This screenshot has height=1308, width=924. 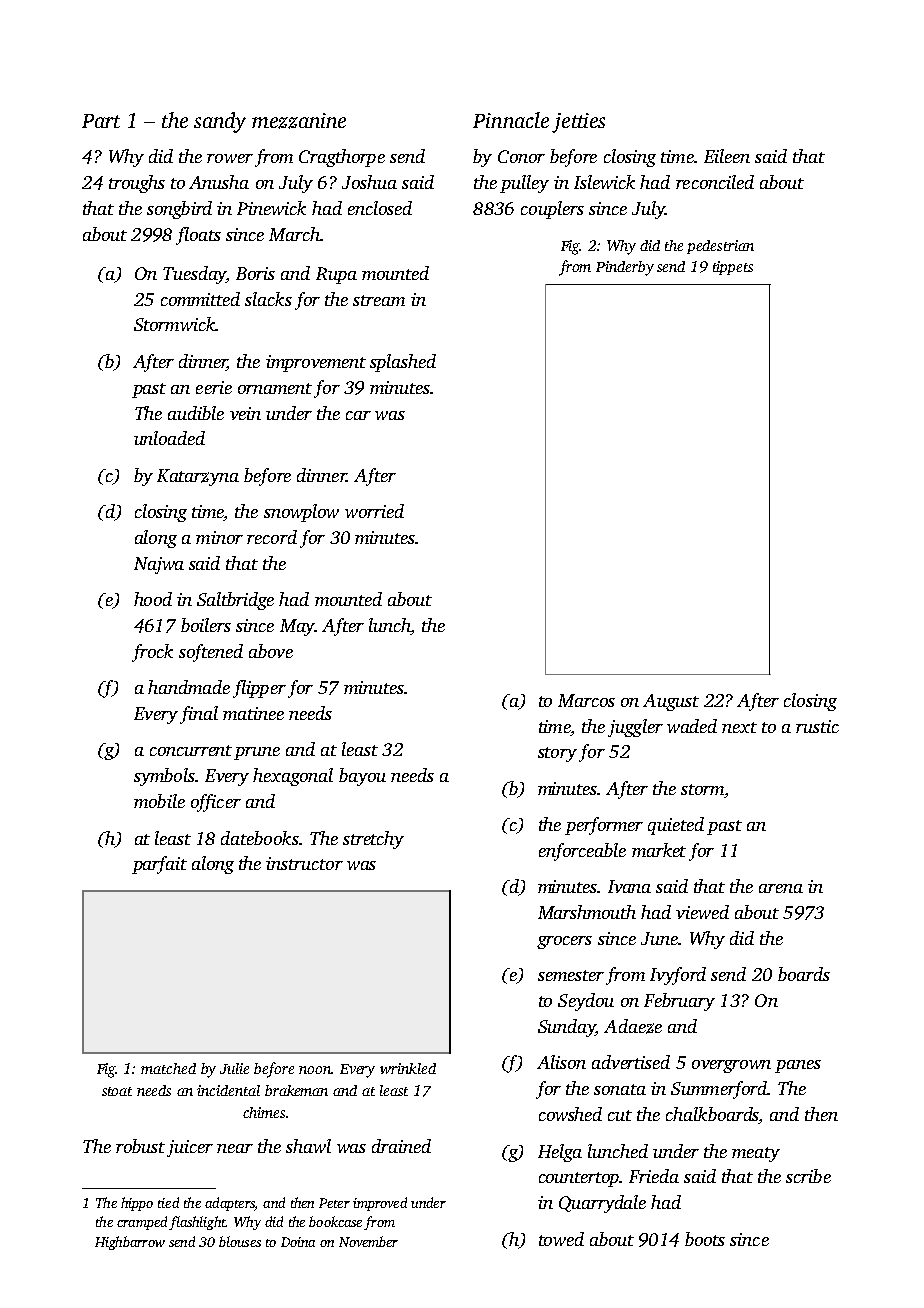 I want to click on worried, so click(x=374, y=511).
